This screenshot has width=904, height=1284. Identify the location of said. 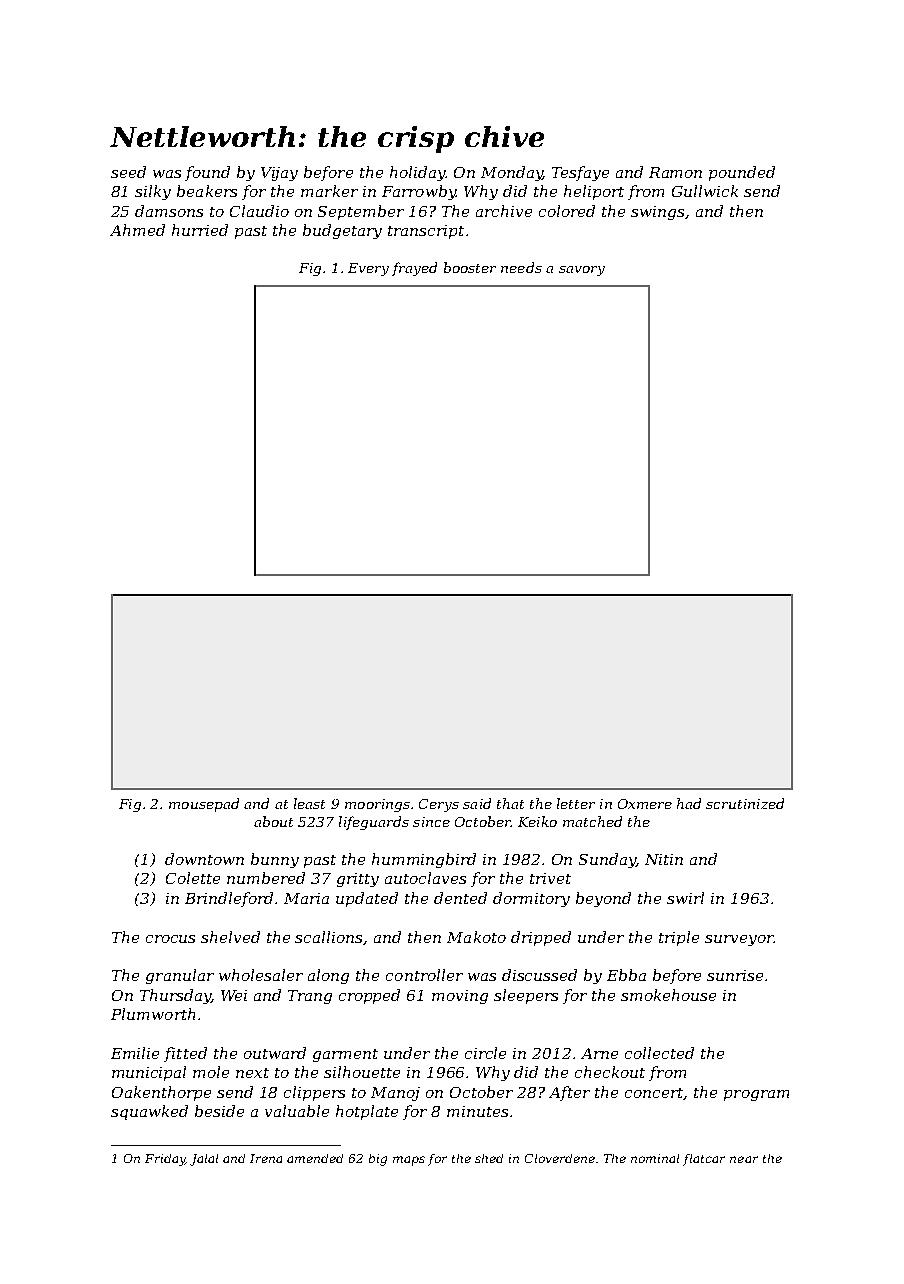
(477, 803).
